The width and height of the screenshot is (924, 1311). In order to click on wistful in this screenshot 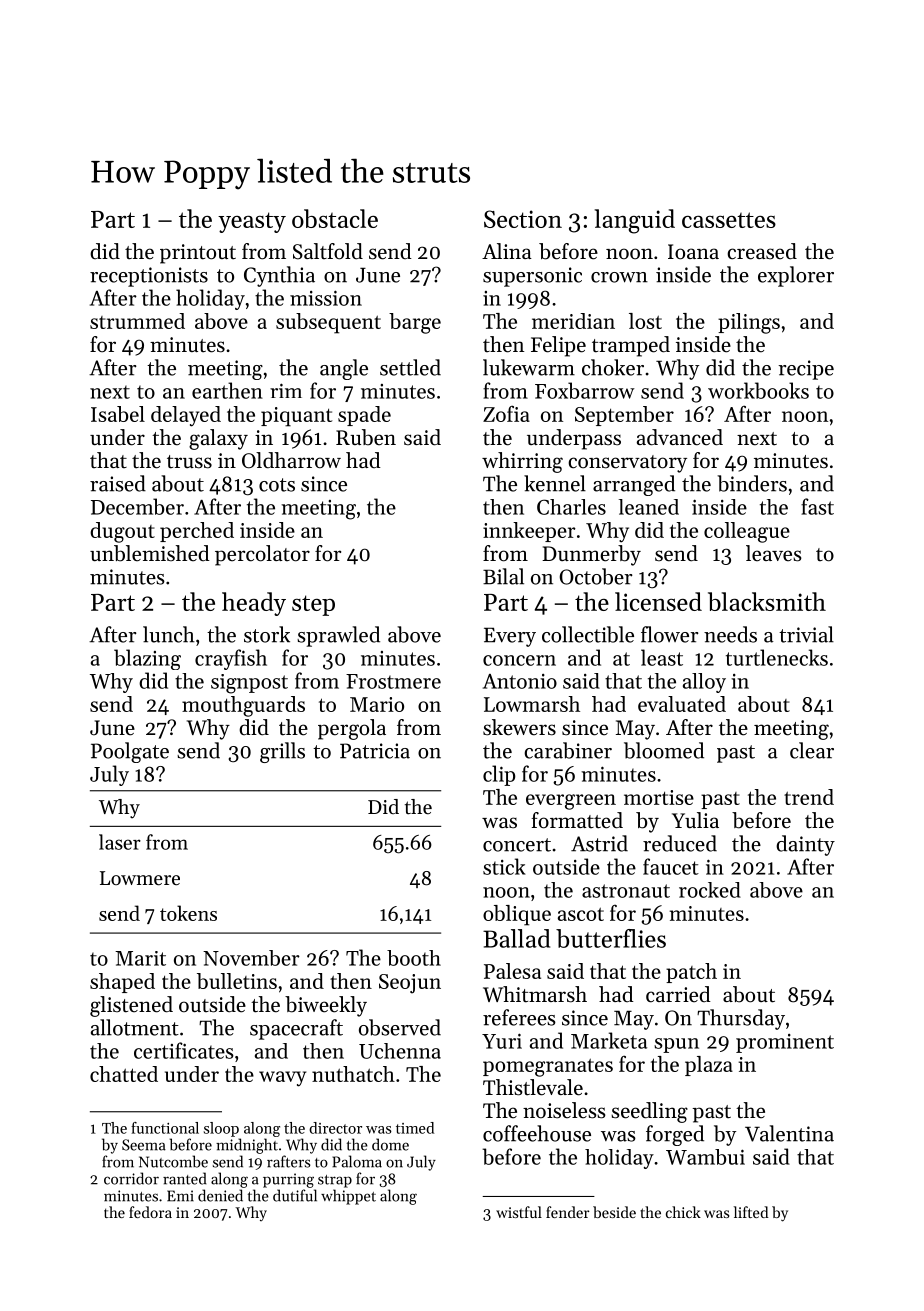, I will do `click(519, 1212)`.
